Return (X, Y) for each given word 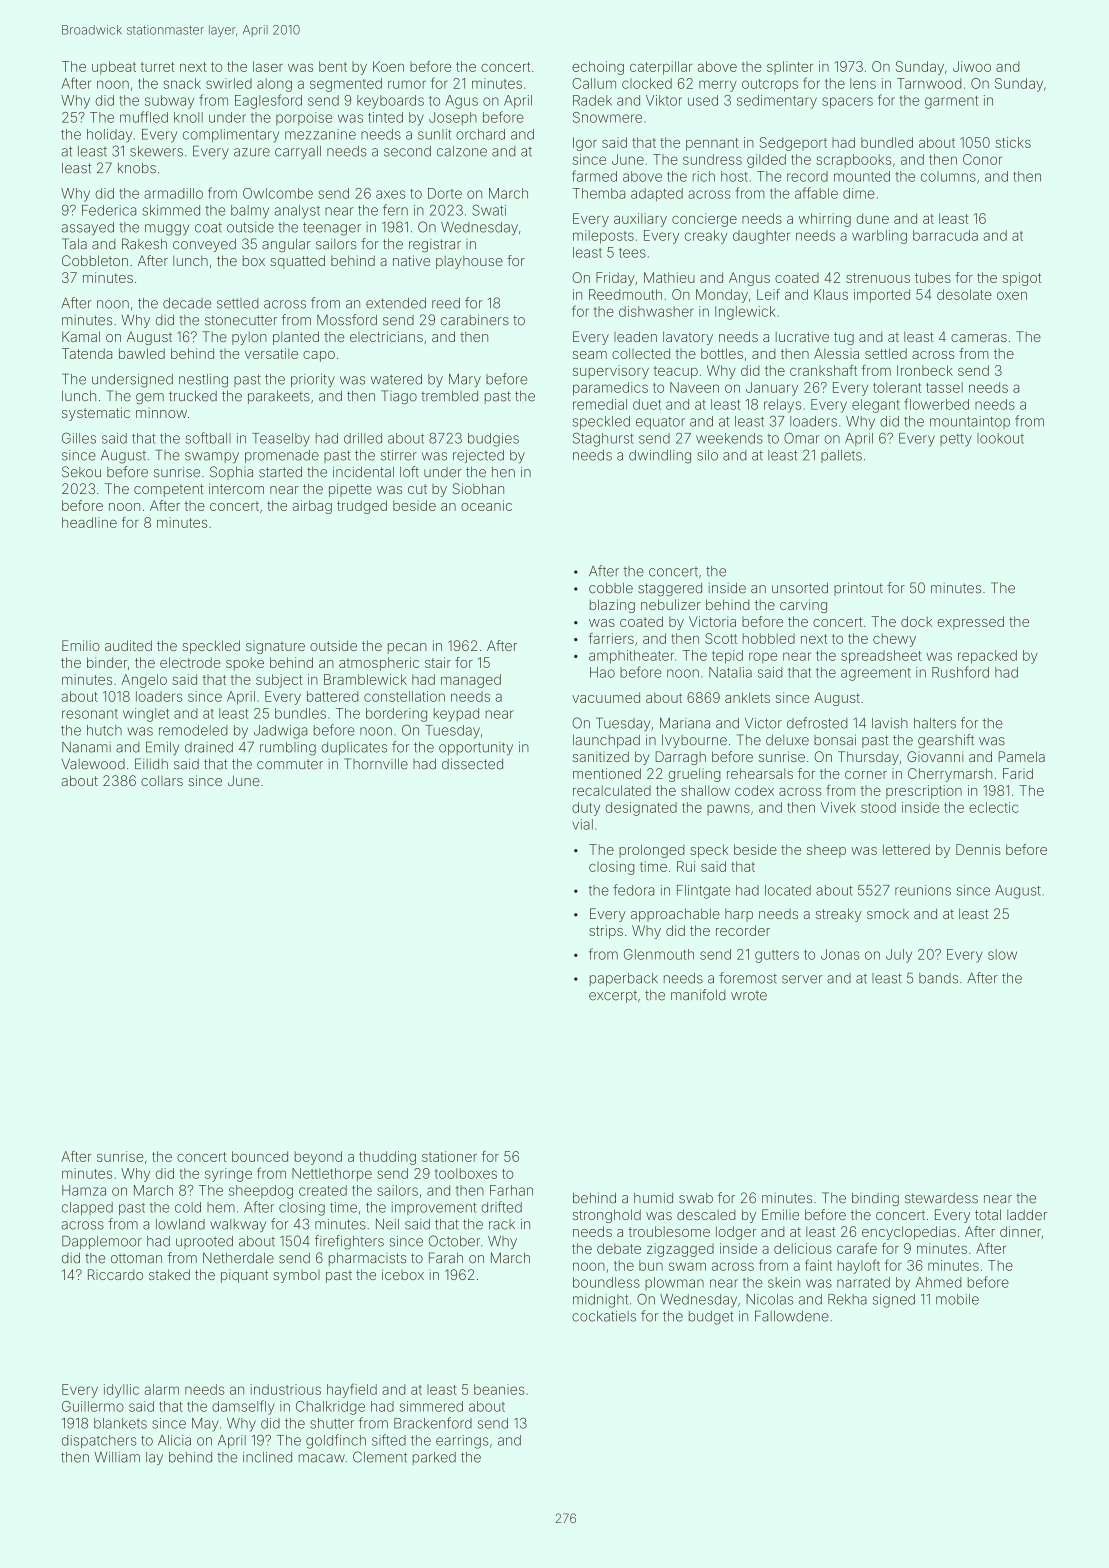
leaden (635, 336)
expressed (971, 623)
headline (89, 522)
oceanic (486, 505)
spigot (1022, 279)
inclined (267, 1457)
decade (187, 303)
